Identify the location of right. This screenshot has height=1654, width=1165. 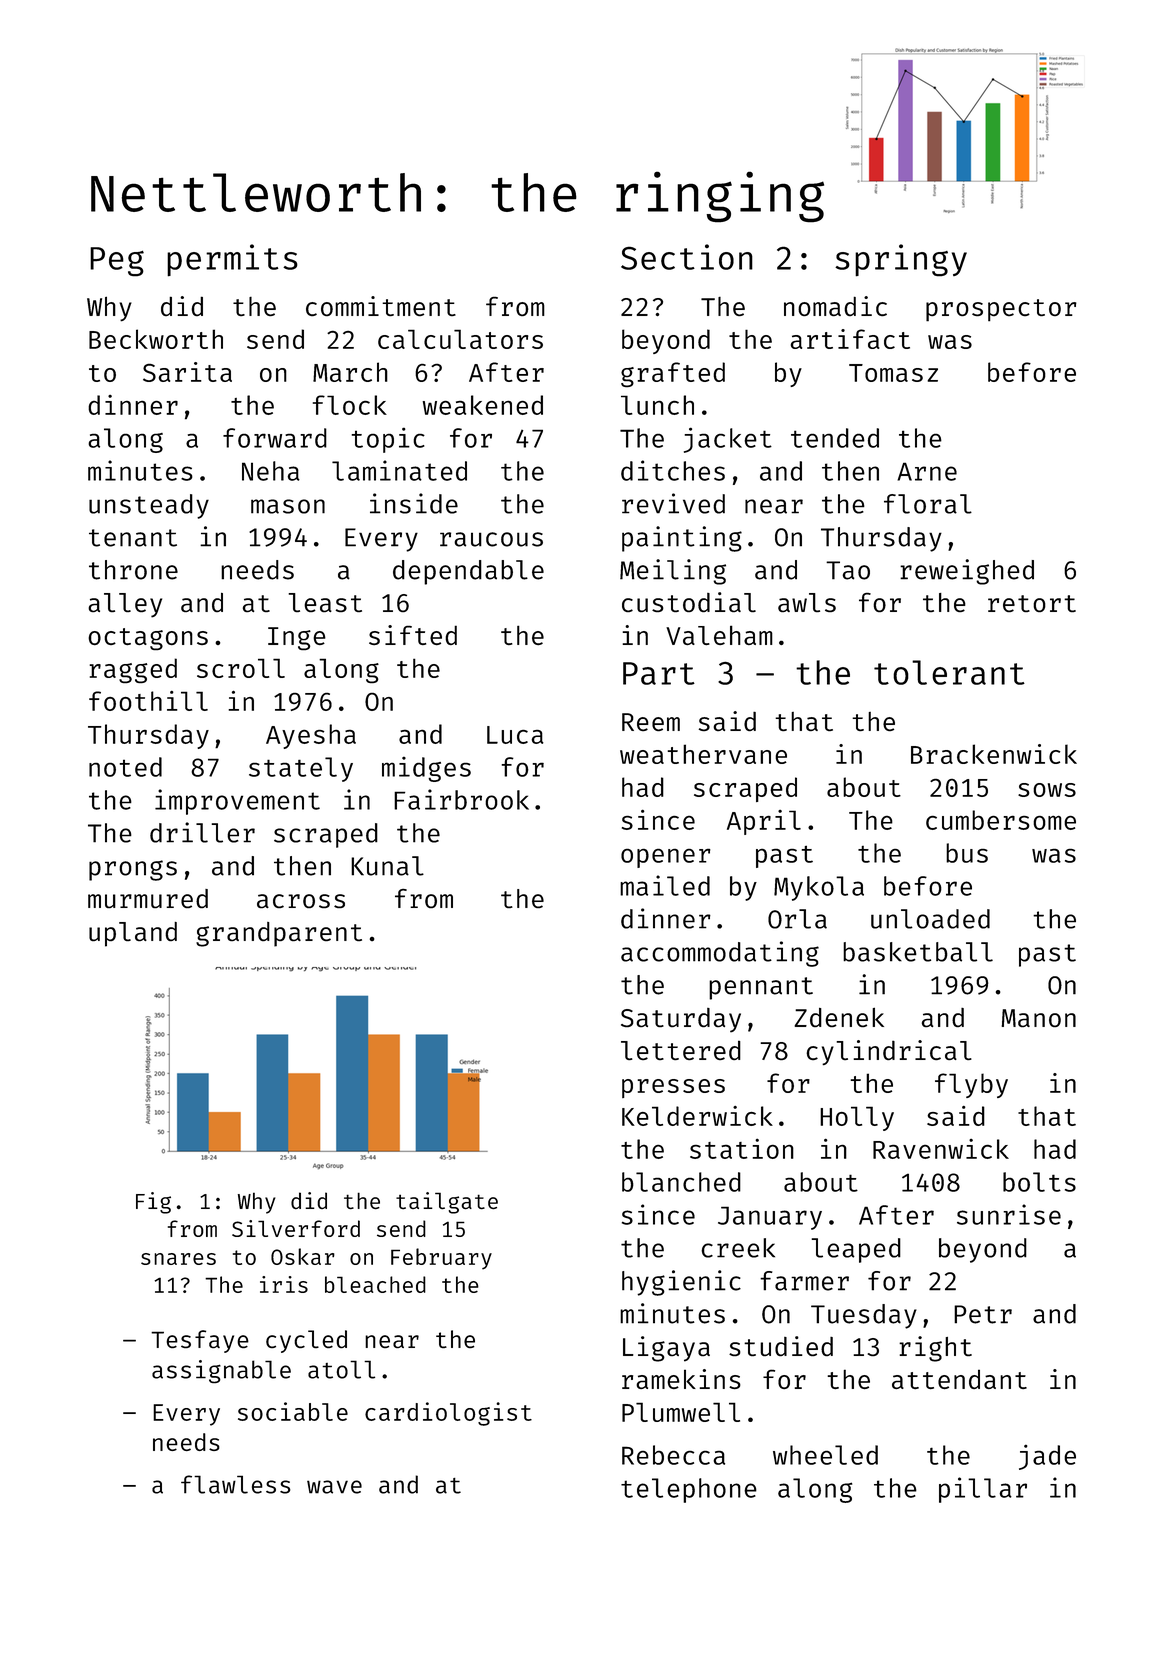
(935, 1349).
